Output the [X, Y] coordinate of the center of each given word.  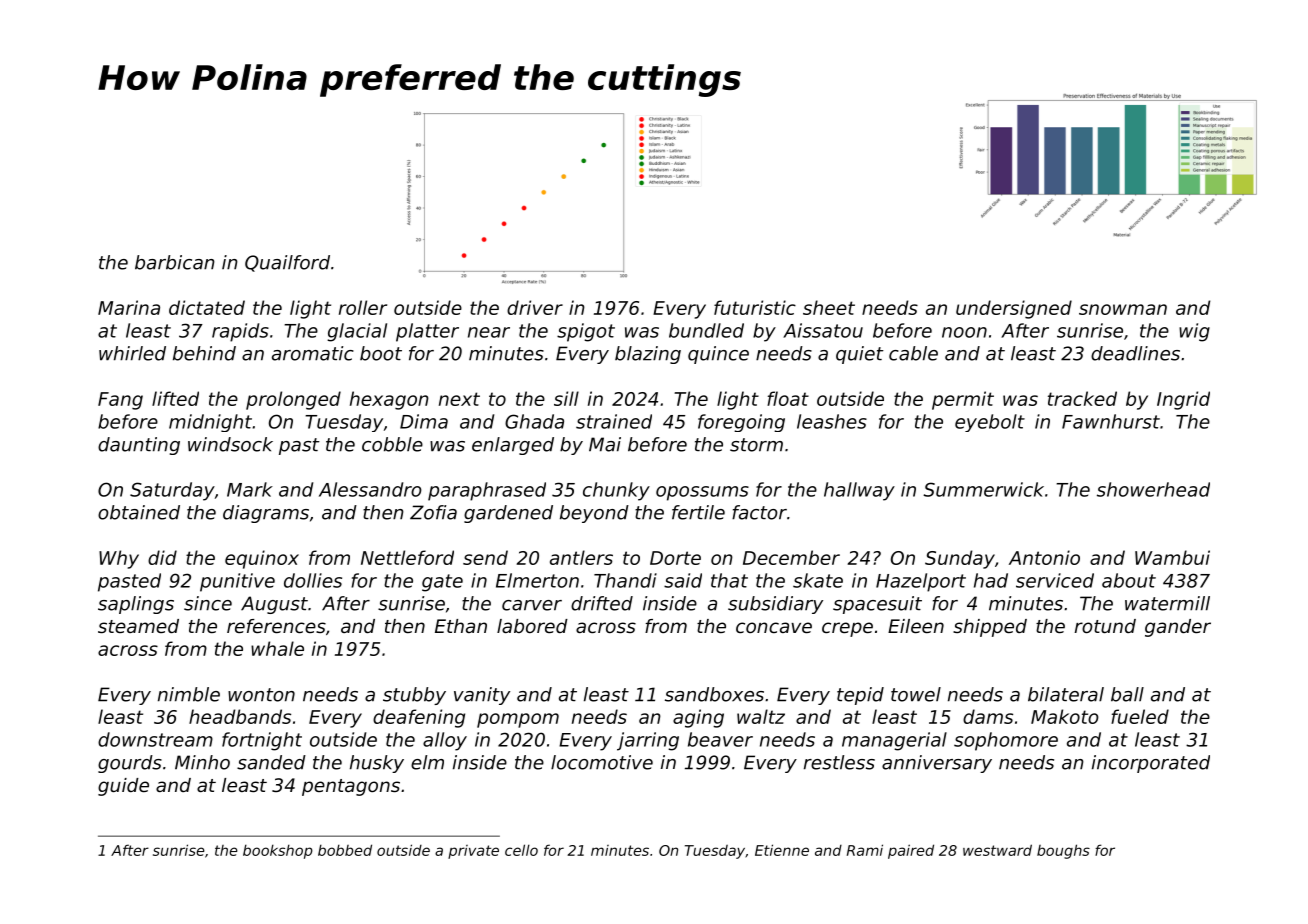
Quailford [287, 263]
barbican [175, 262]
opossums [702, 493]
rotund [1105, 626]
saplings [136, 605]
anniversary [937, 764]
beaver [720, 739]
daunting [139, 446]
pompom [518, 720]
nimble [189, 694]
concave [774, 627]
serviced [1055, 580]
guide [123, 787]
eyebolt [990, 423]
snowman [1123, 309]
